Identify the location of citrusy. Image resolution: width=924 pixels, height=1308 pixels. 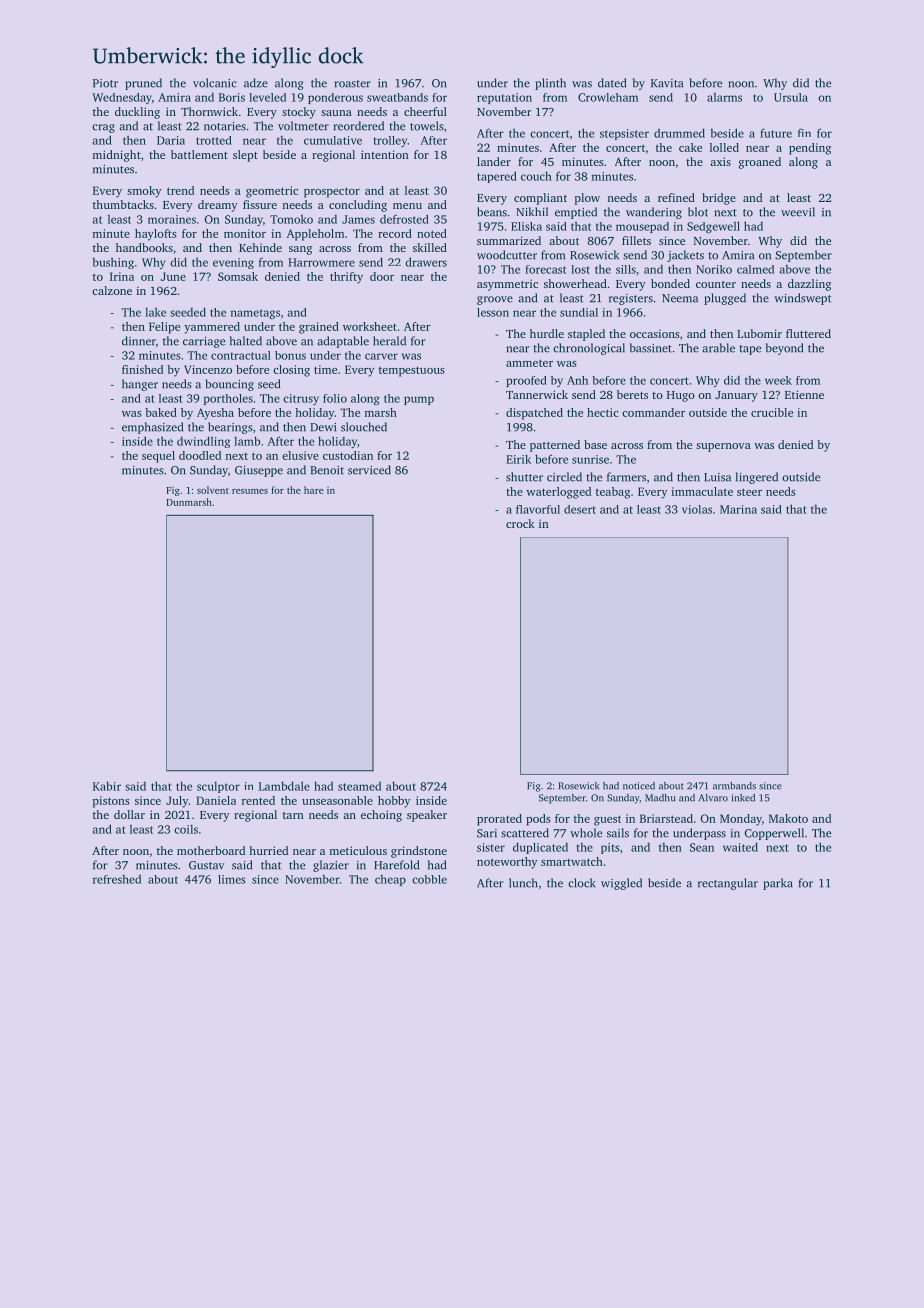
(301, 399).
